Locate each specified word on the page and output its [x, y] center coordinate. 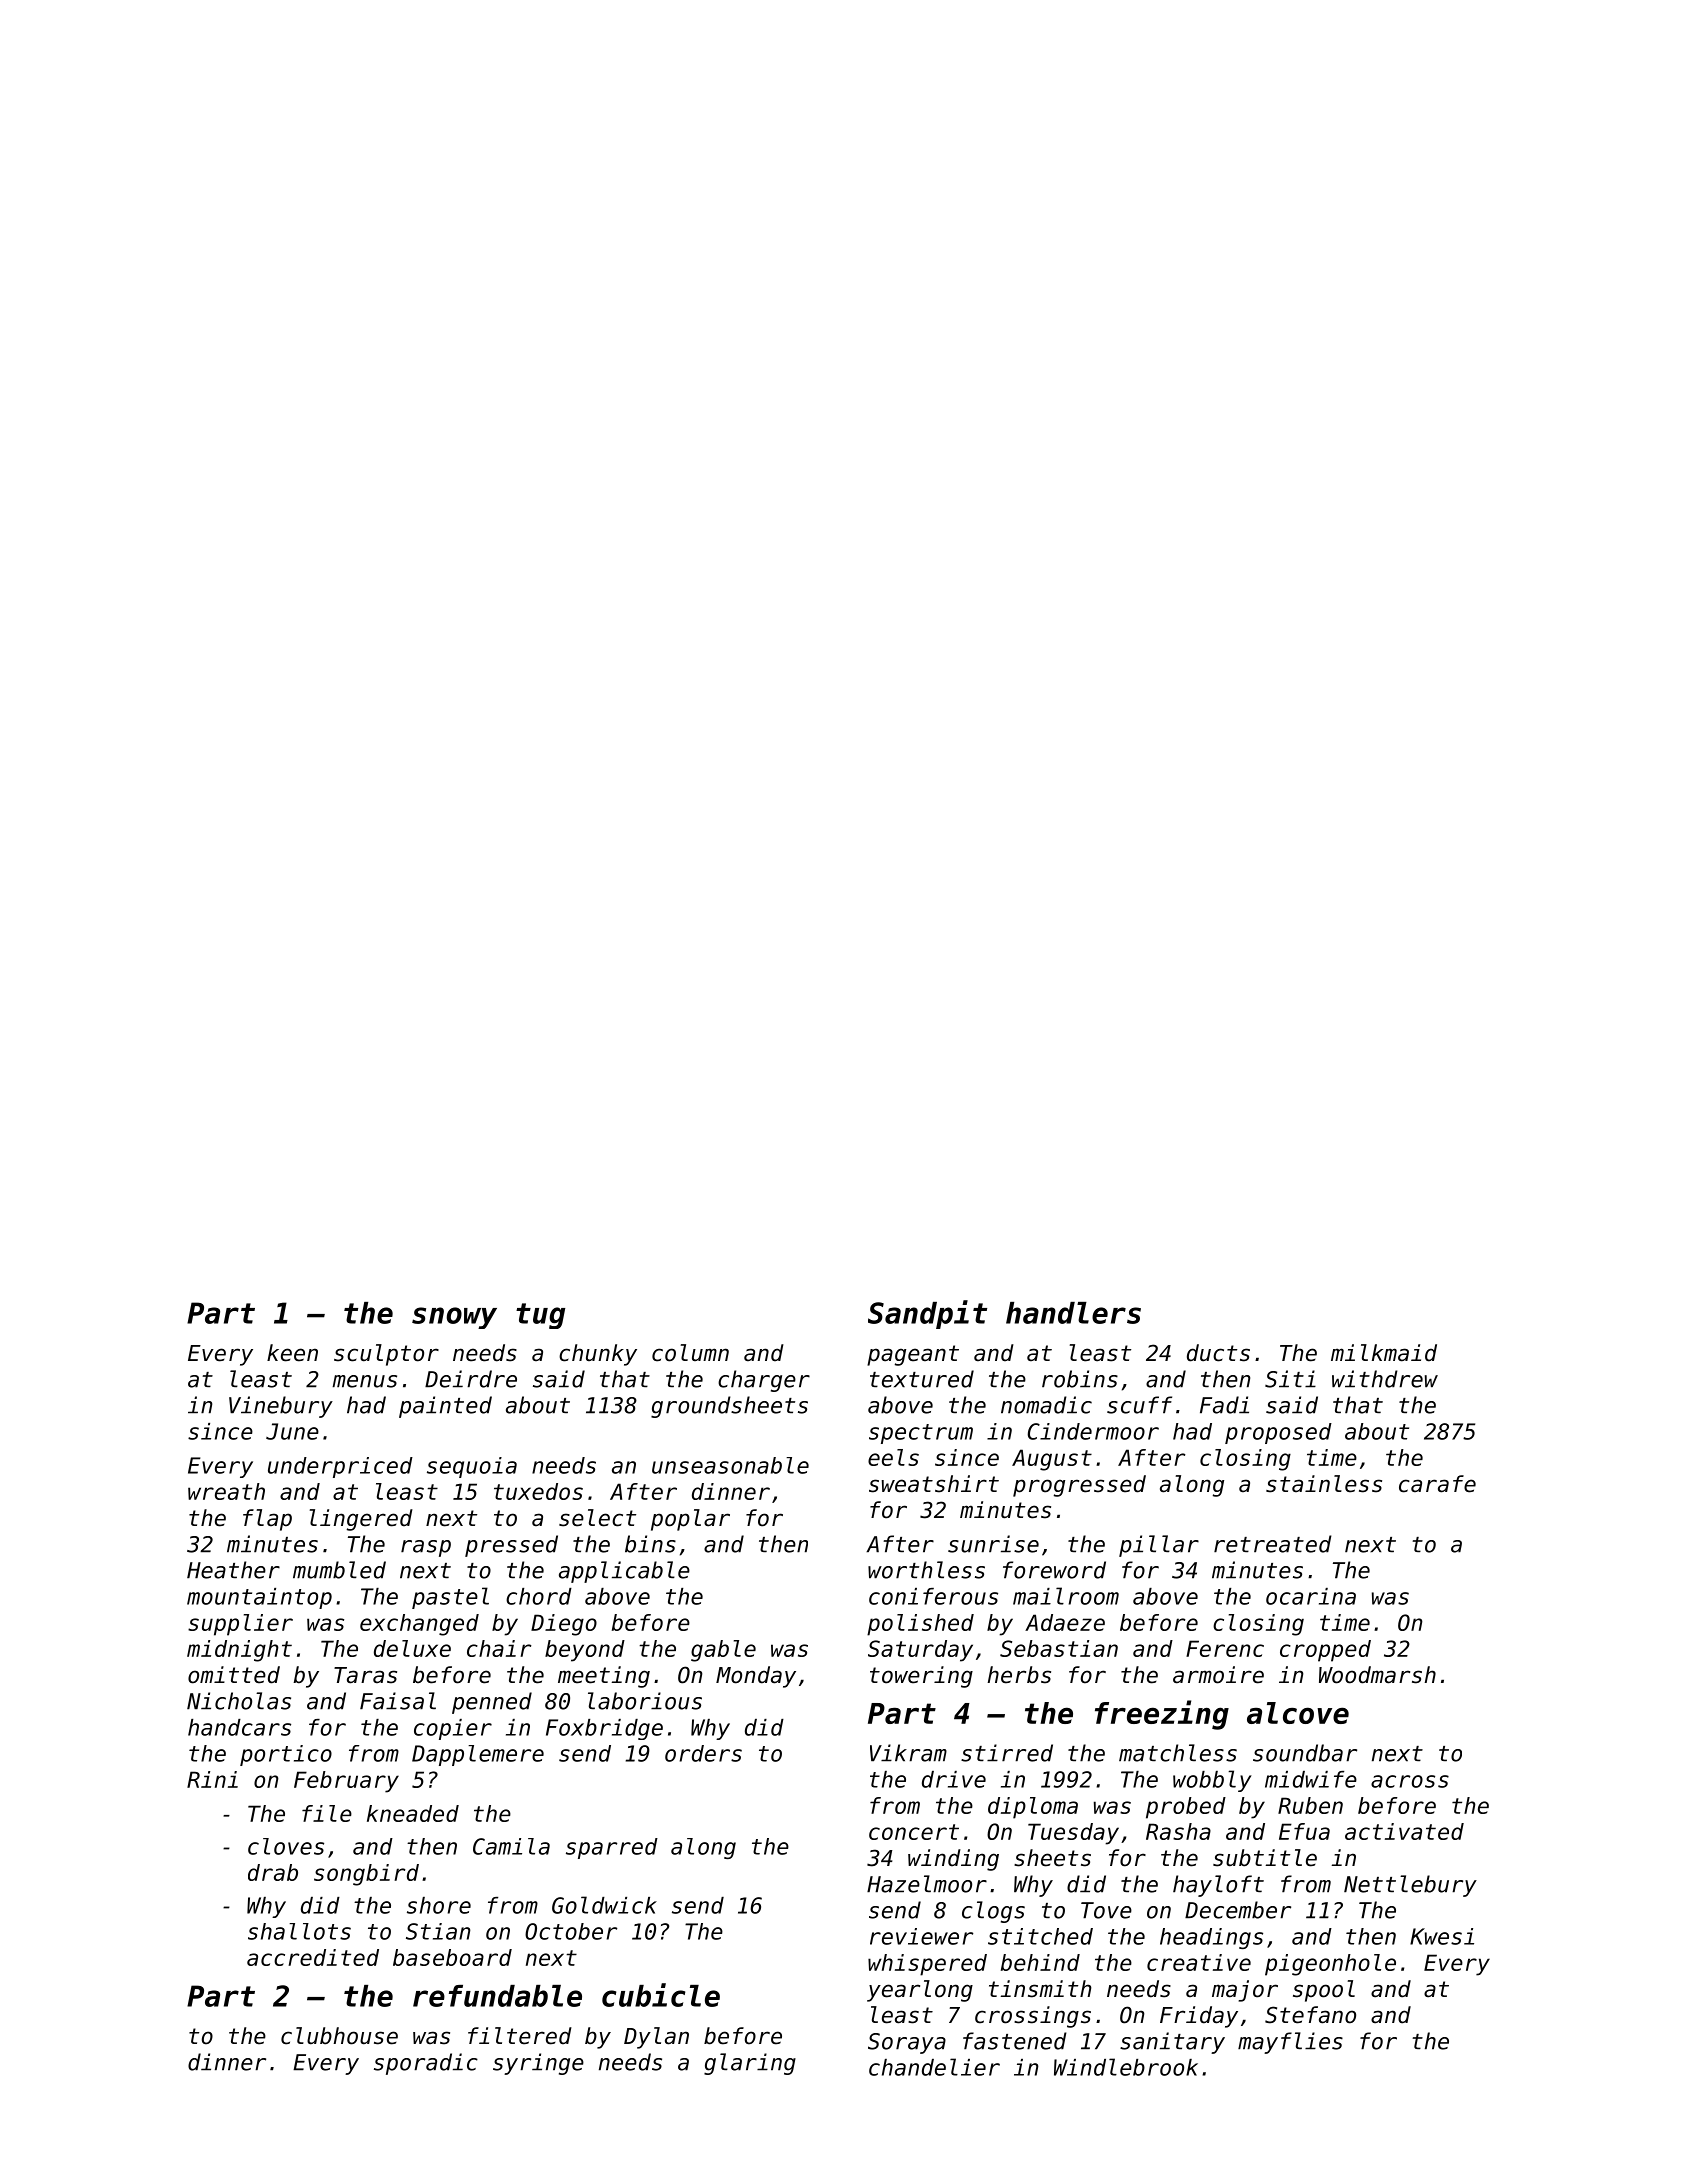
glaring [750, 2064]
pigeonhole [1330, 1965]
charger [764, 1381]
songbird [366, 1875]
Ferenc [1225, 1648]
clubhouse [339, 2036]
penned [492, 1703]
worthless [926, 1570]
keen [292, 1353]
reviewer [921, 1936]
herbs [1019, 1675]
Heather [233, 1570]
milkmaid [1384, 1353]
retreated [1273, 1544]
